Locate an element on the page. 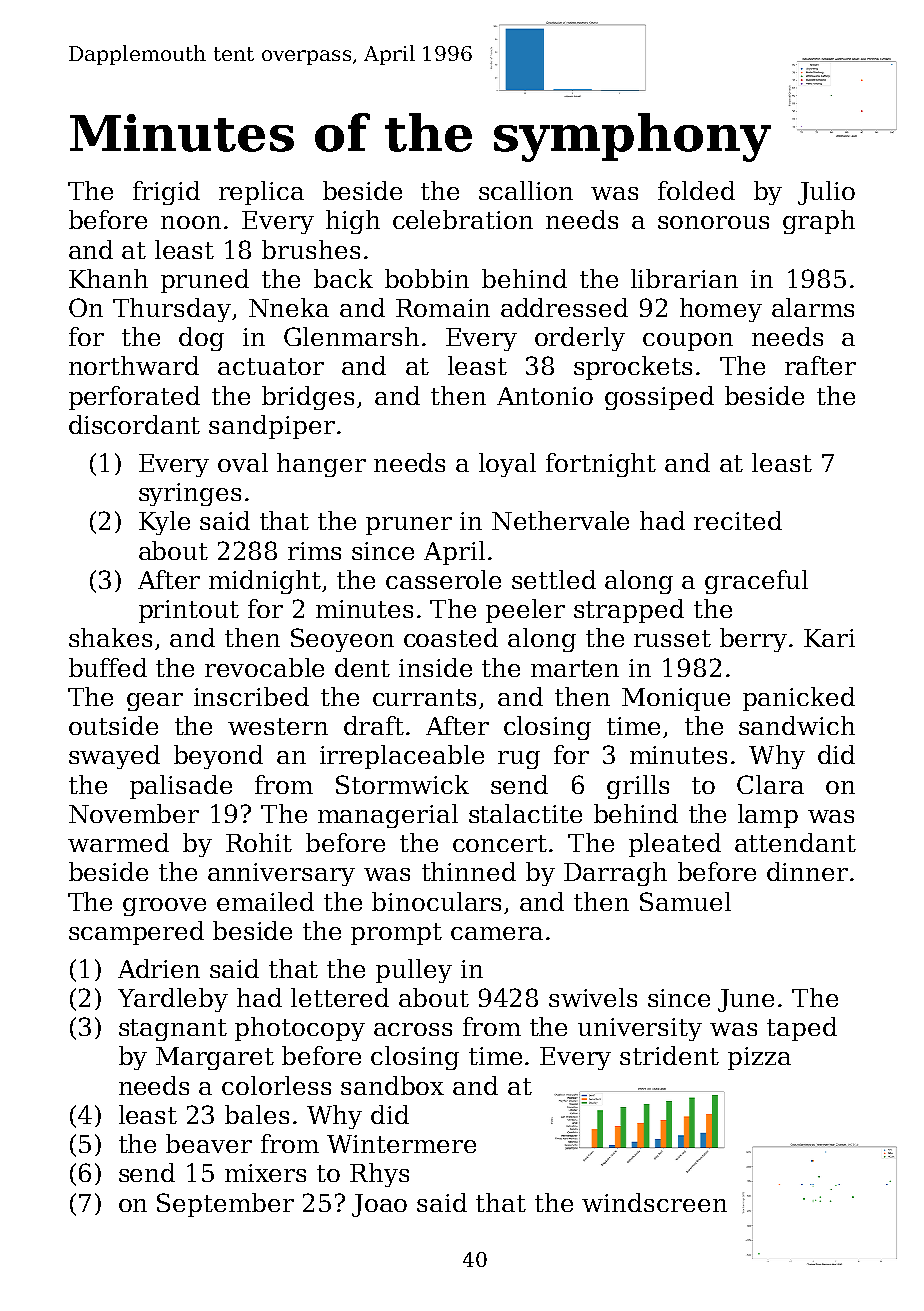  alarms is located at coordinates (813, 307).
